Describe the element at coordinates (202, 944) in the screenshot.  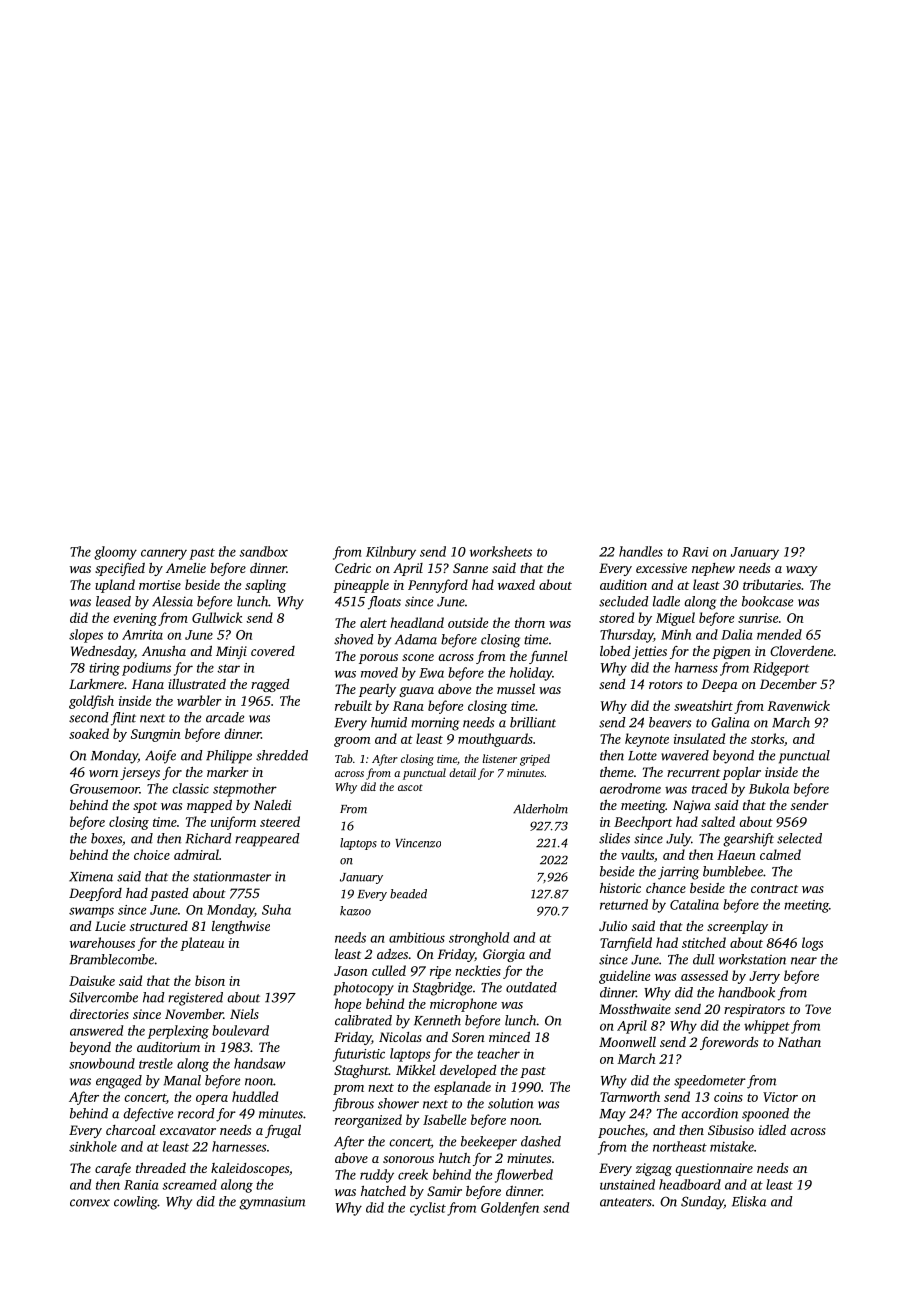
I see `plateau` at that location.
